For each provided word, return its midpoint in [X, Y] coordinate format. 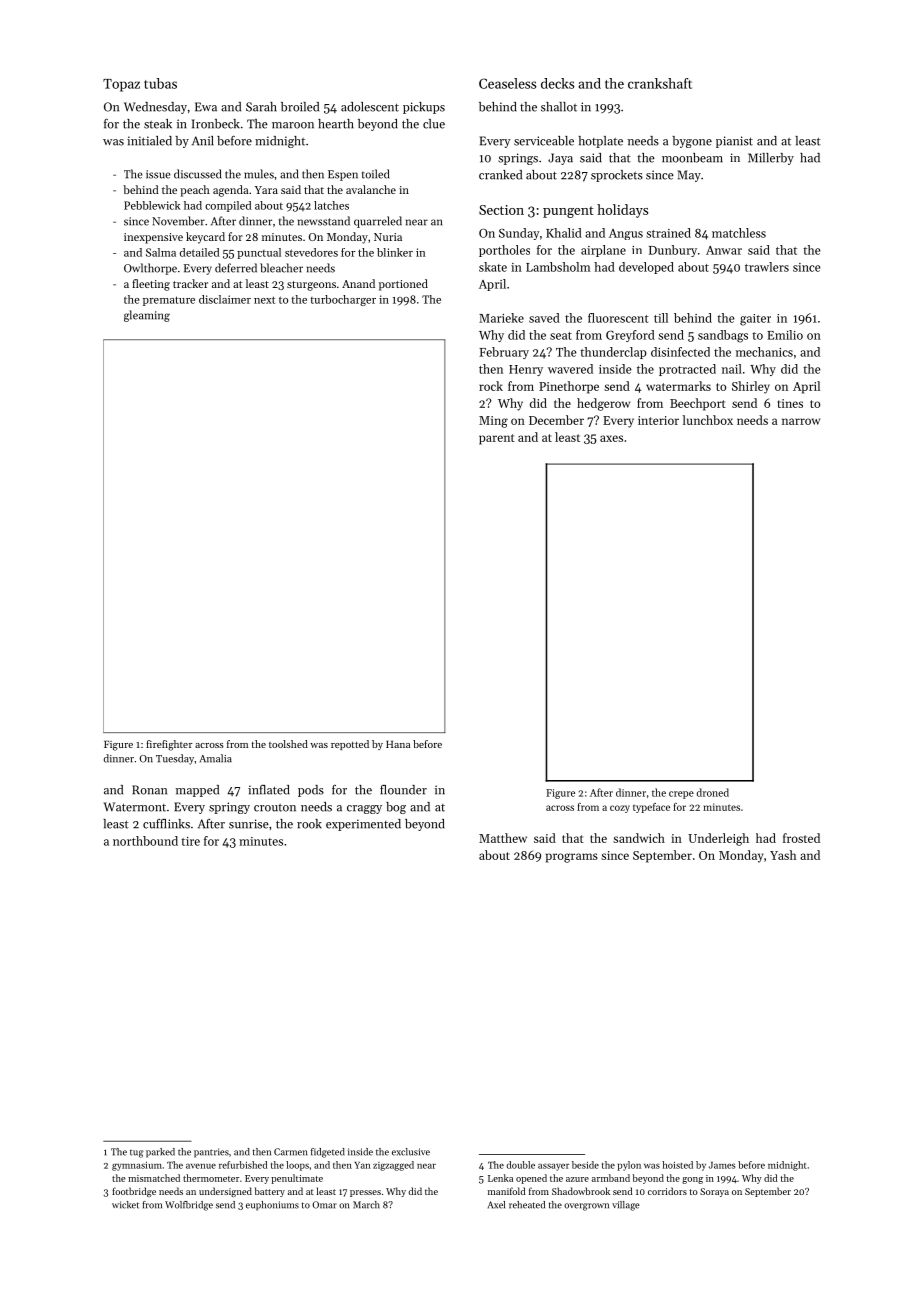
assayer [553, 1167]
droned [713, 792]
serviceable [544, 141]
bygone [692, 142]
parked [160, 1153]
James [722, 1165]
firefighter [169, 745]
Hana [398, 744]
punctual [259, 253]
